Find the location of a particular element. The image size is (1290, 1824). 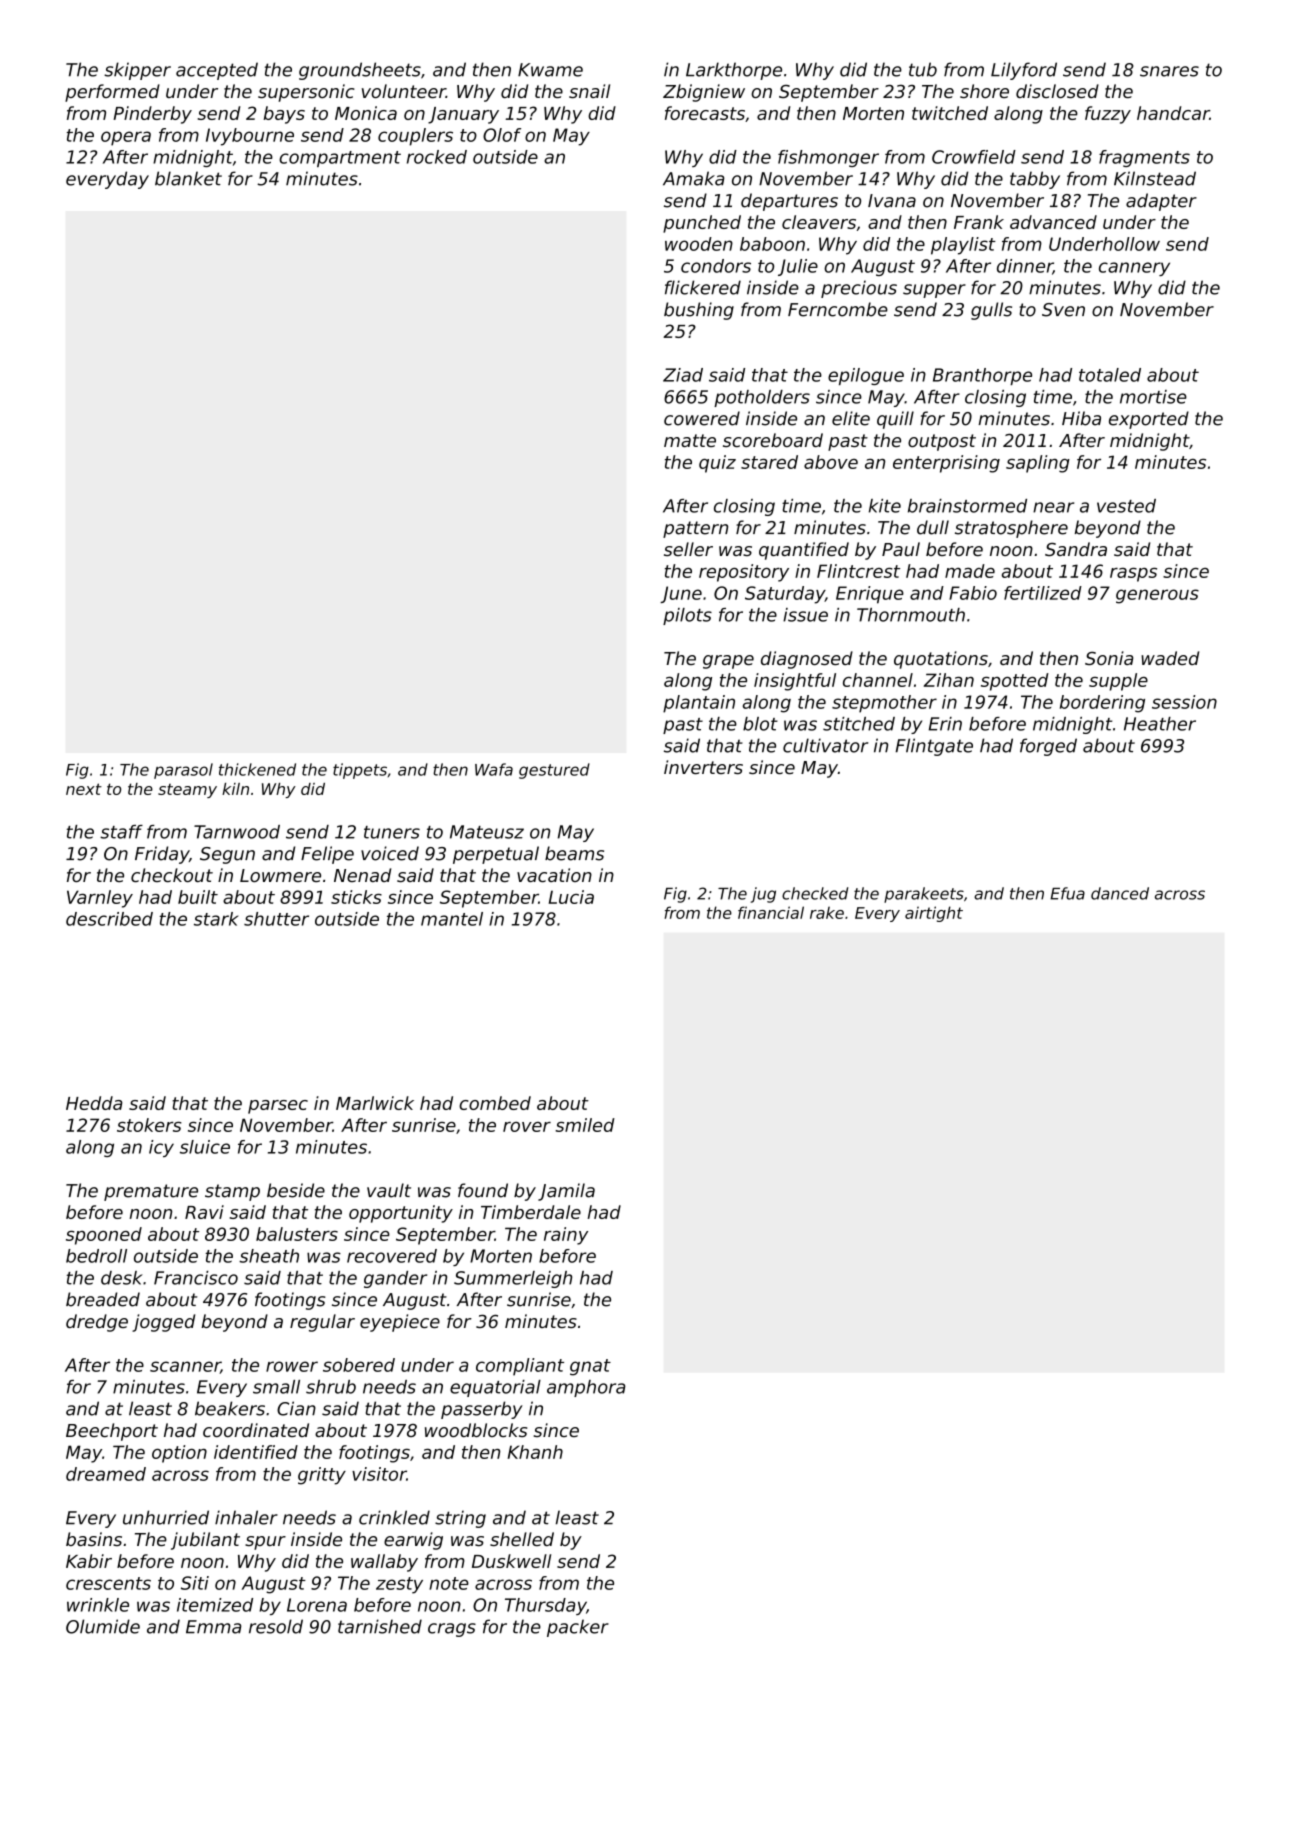

dreamed is located at coordinates (106, 1474).
